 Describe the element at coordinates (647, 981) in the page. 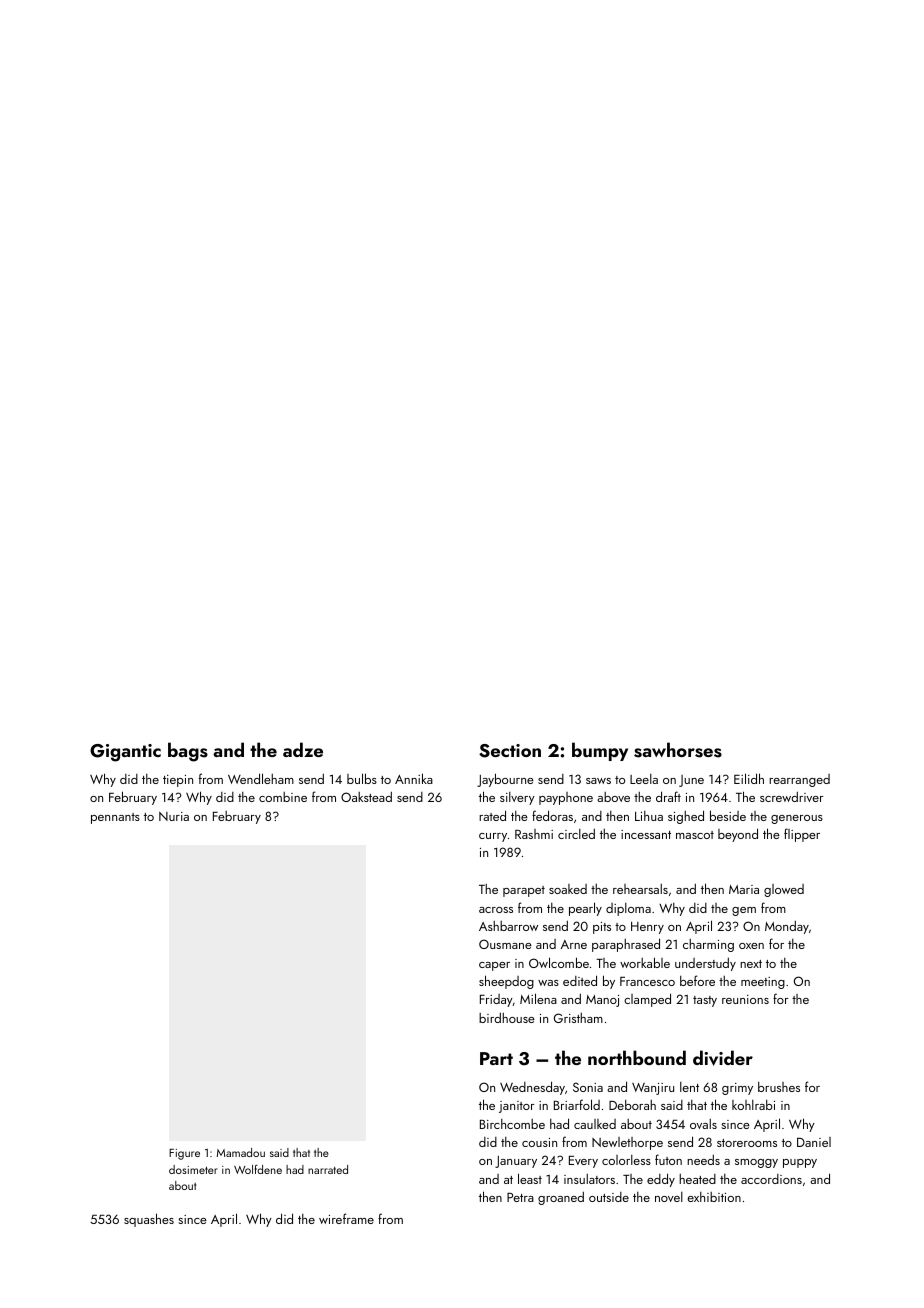

I see `Francesco` at that location.
